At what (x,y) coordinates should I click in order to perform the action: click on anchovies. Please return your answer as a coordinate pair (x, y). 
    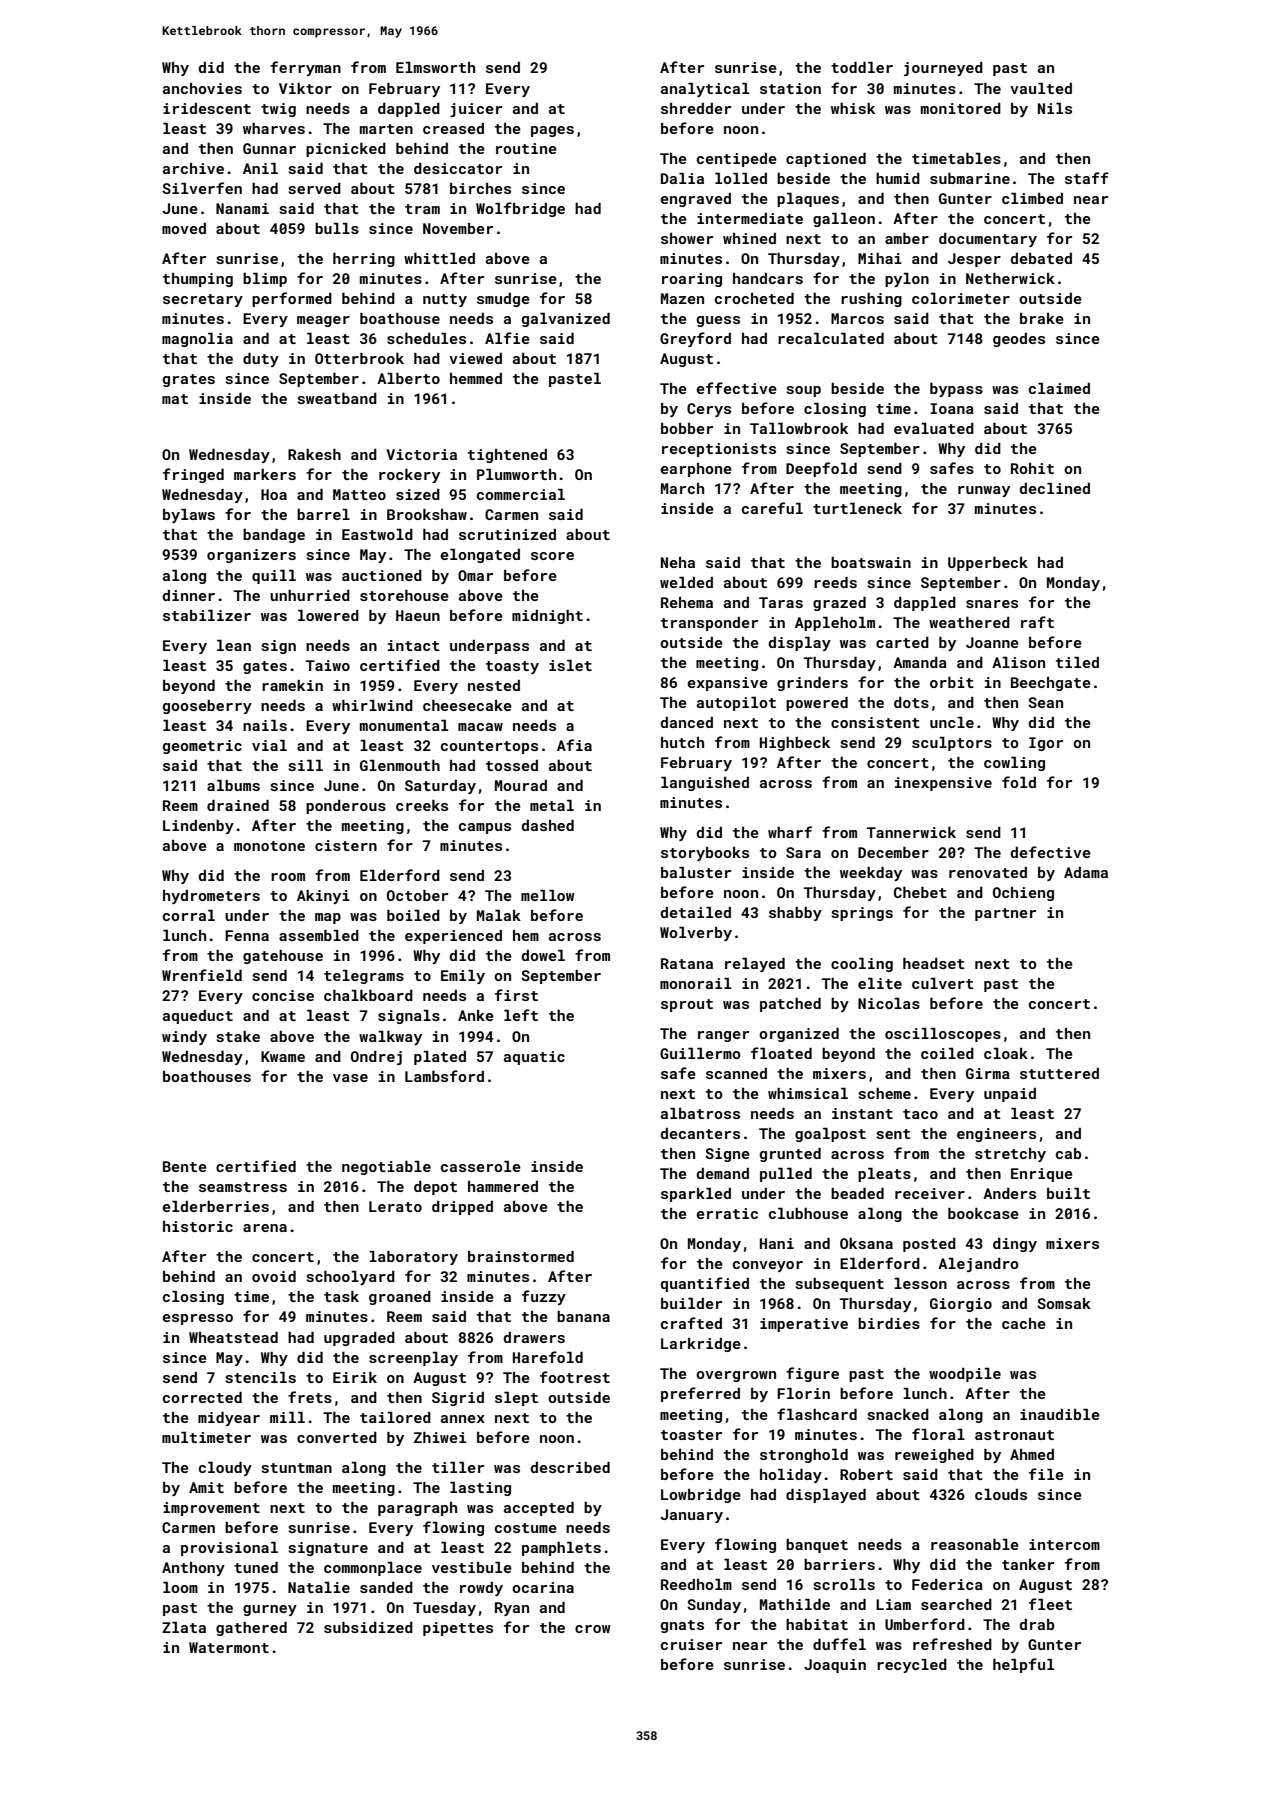
    Looking at the image, I should click on (202, 88).
